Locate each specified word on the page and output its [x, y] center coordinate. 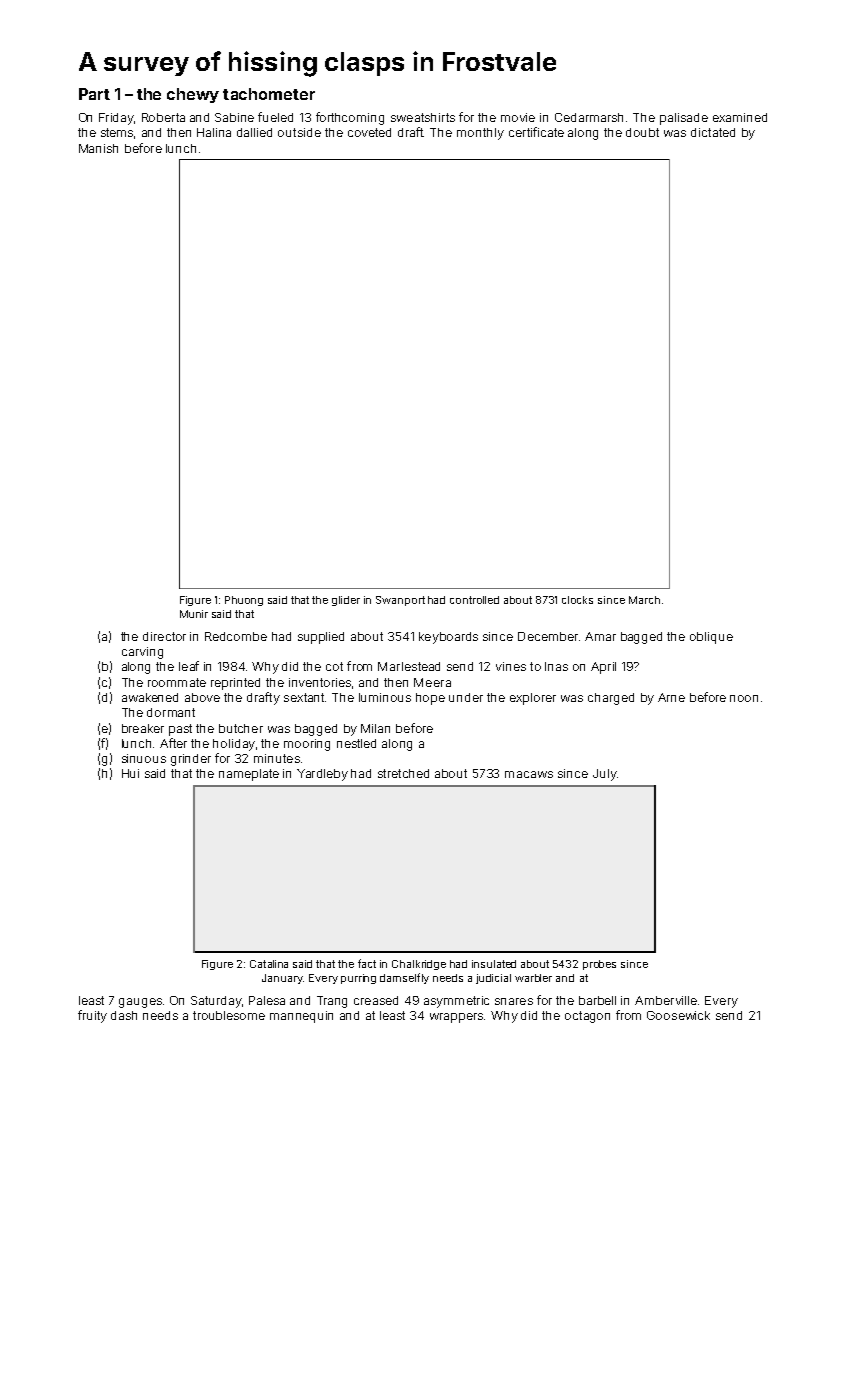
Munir [194, 614]
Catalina [269, 964]
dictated [713, 132]
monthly [480, 134]
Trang [332, 1002]
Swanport [400, 601]
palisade [684, 119]
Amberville [666, 1000]
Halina [214, 132]
